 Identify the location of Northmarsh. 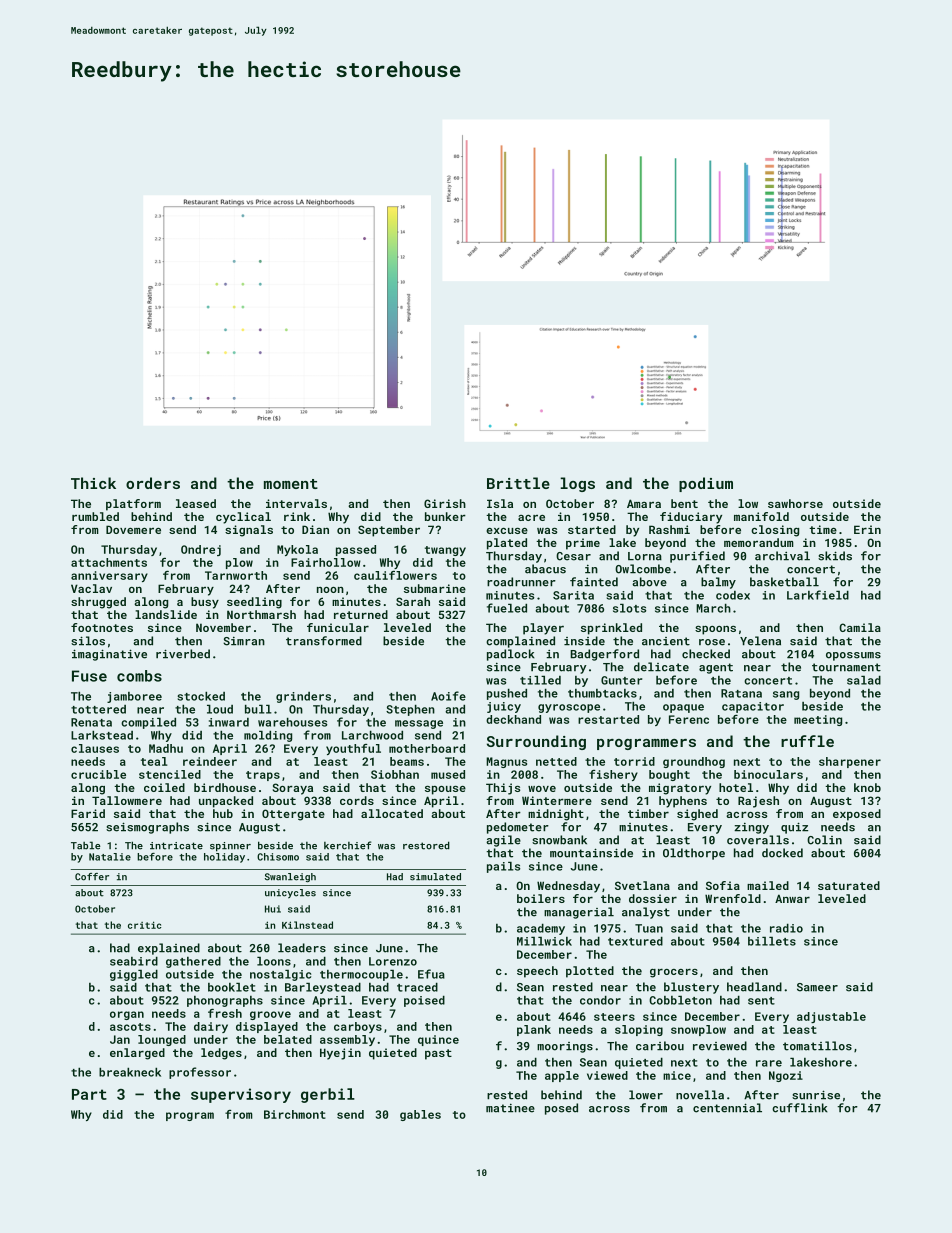
(261, 614).
